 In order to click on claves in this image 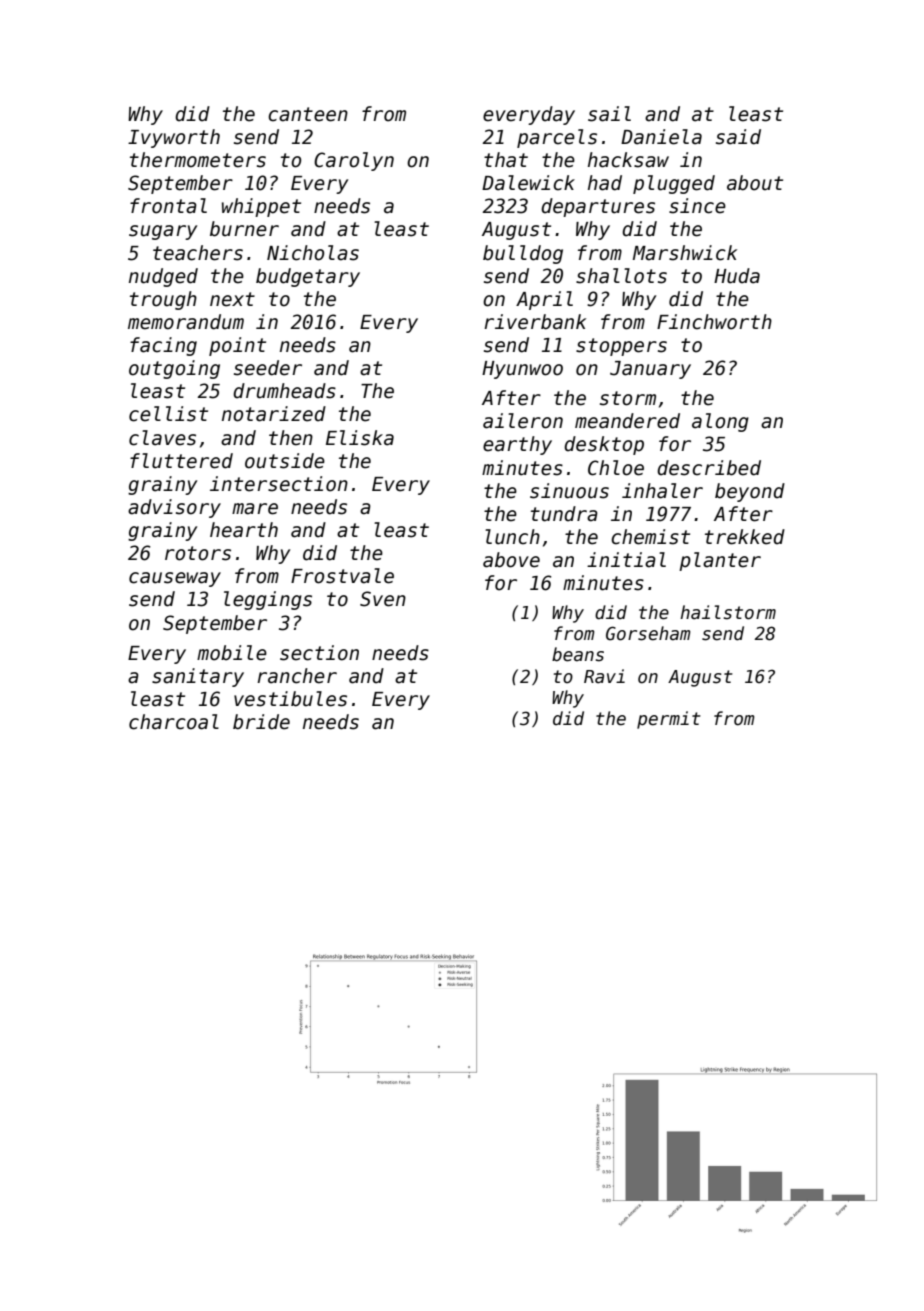, I will do `click(162, 438)`.
